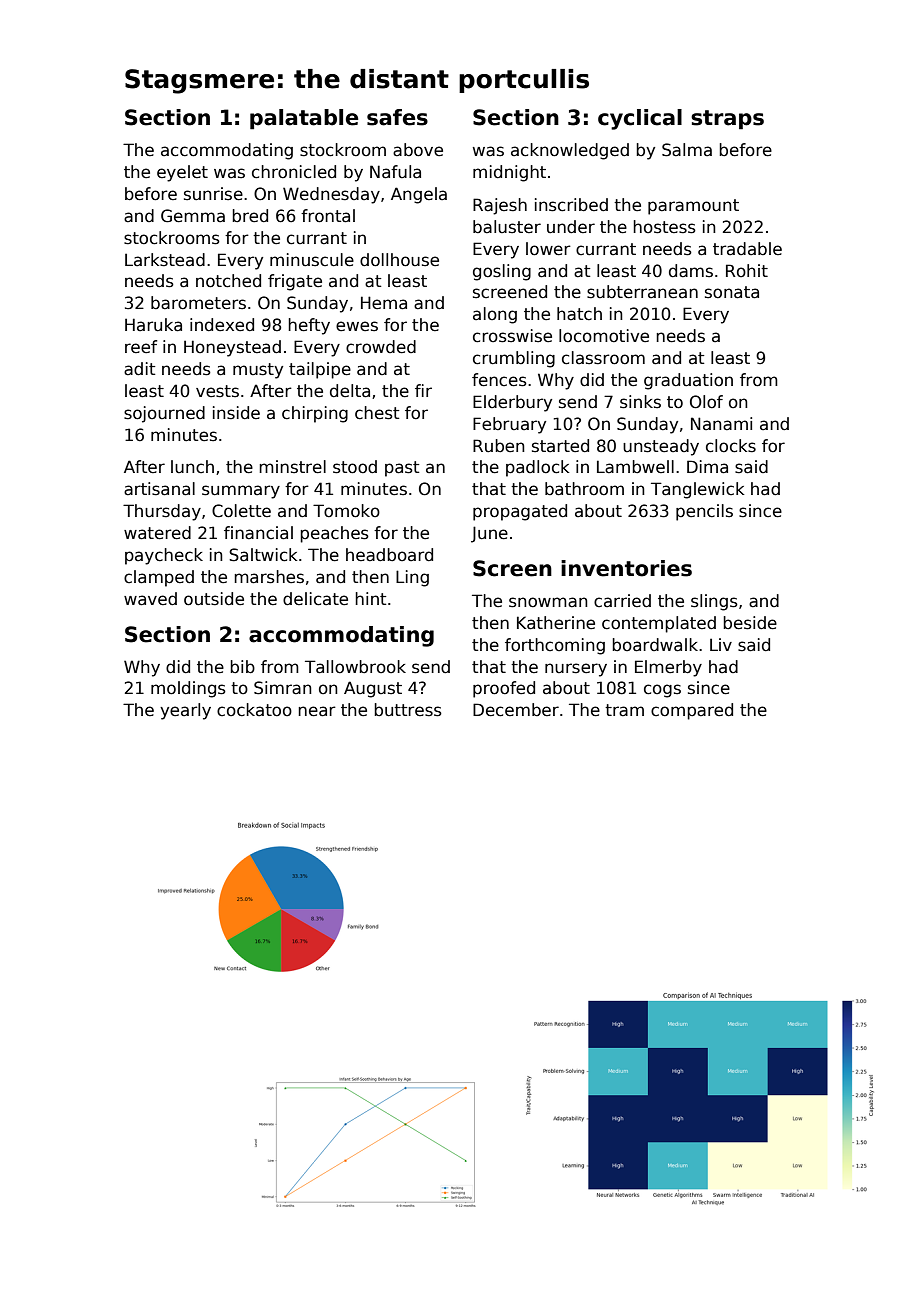 This page has width=924, height=1308. Describe the element at coordinates (254, 710) in the page. I see `cockatoo` at that location.
